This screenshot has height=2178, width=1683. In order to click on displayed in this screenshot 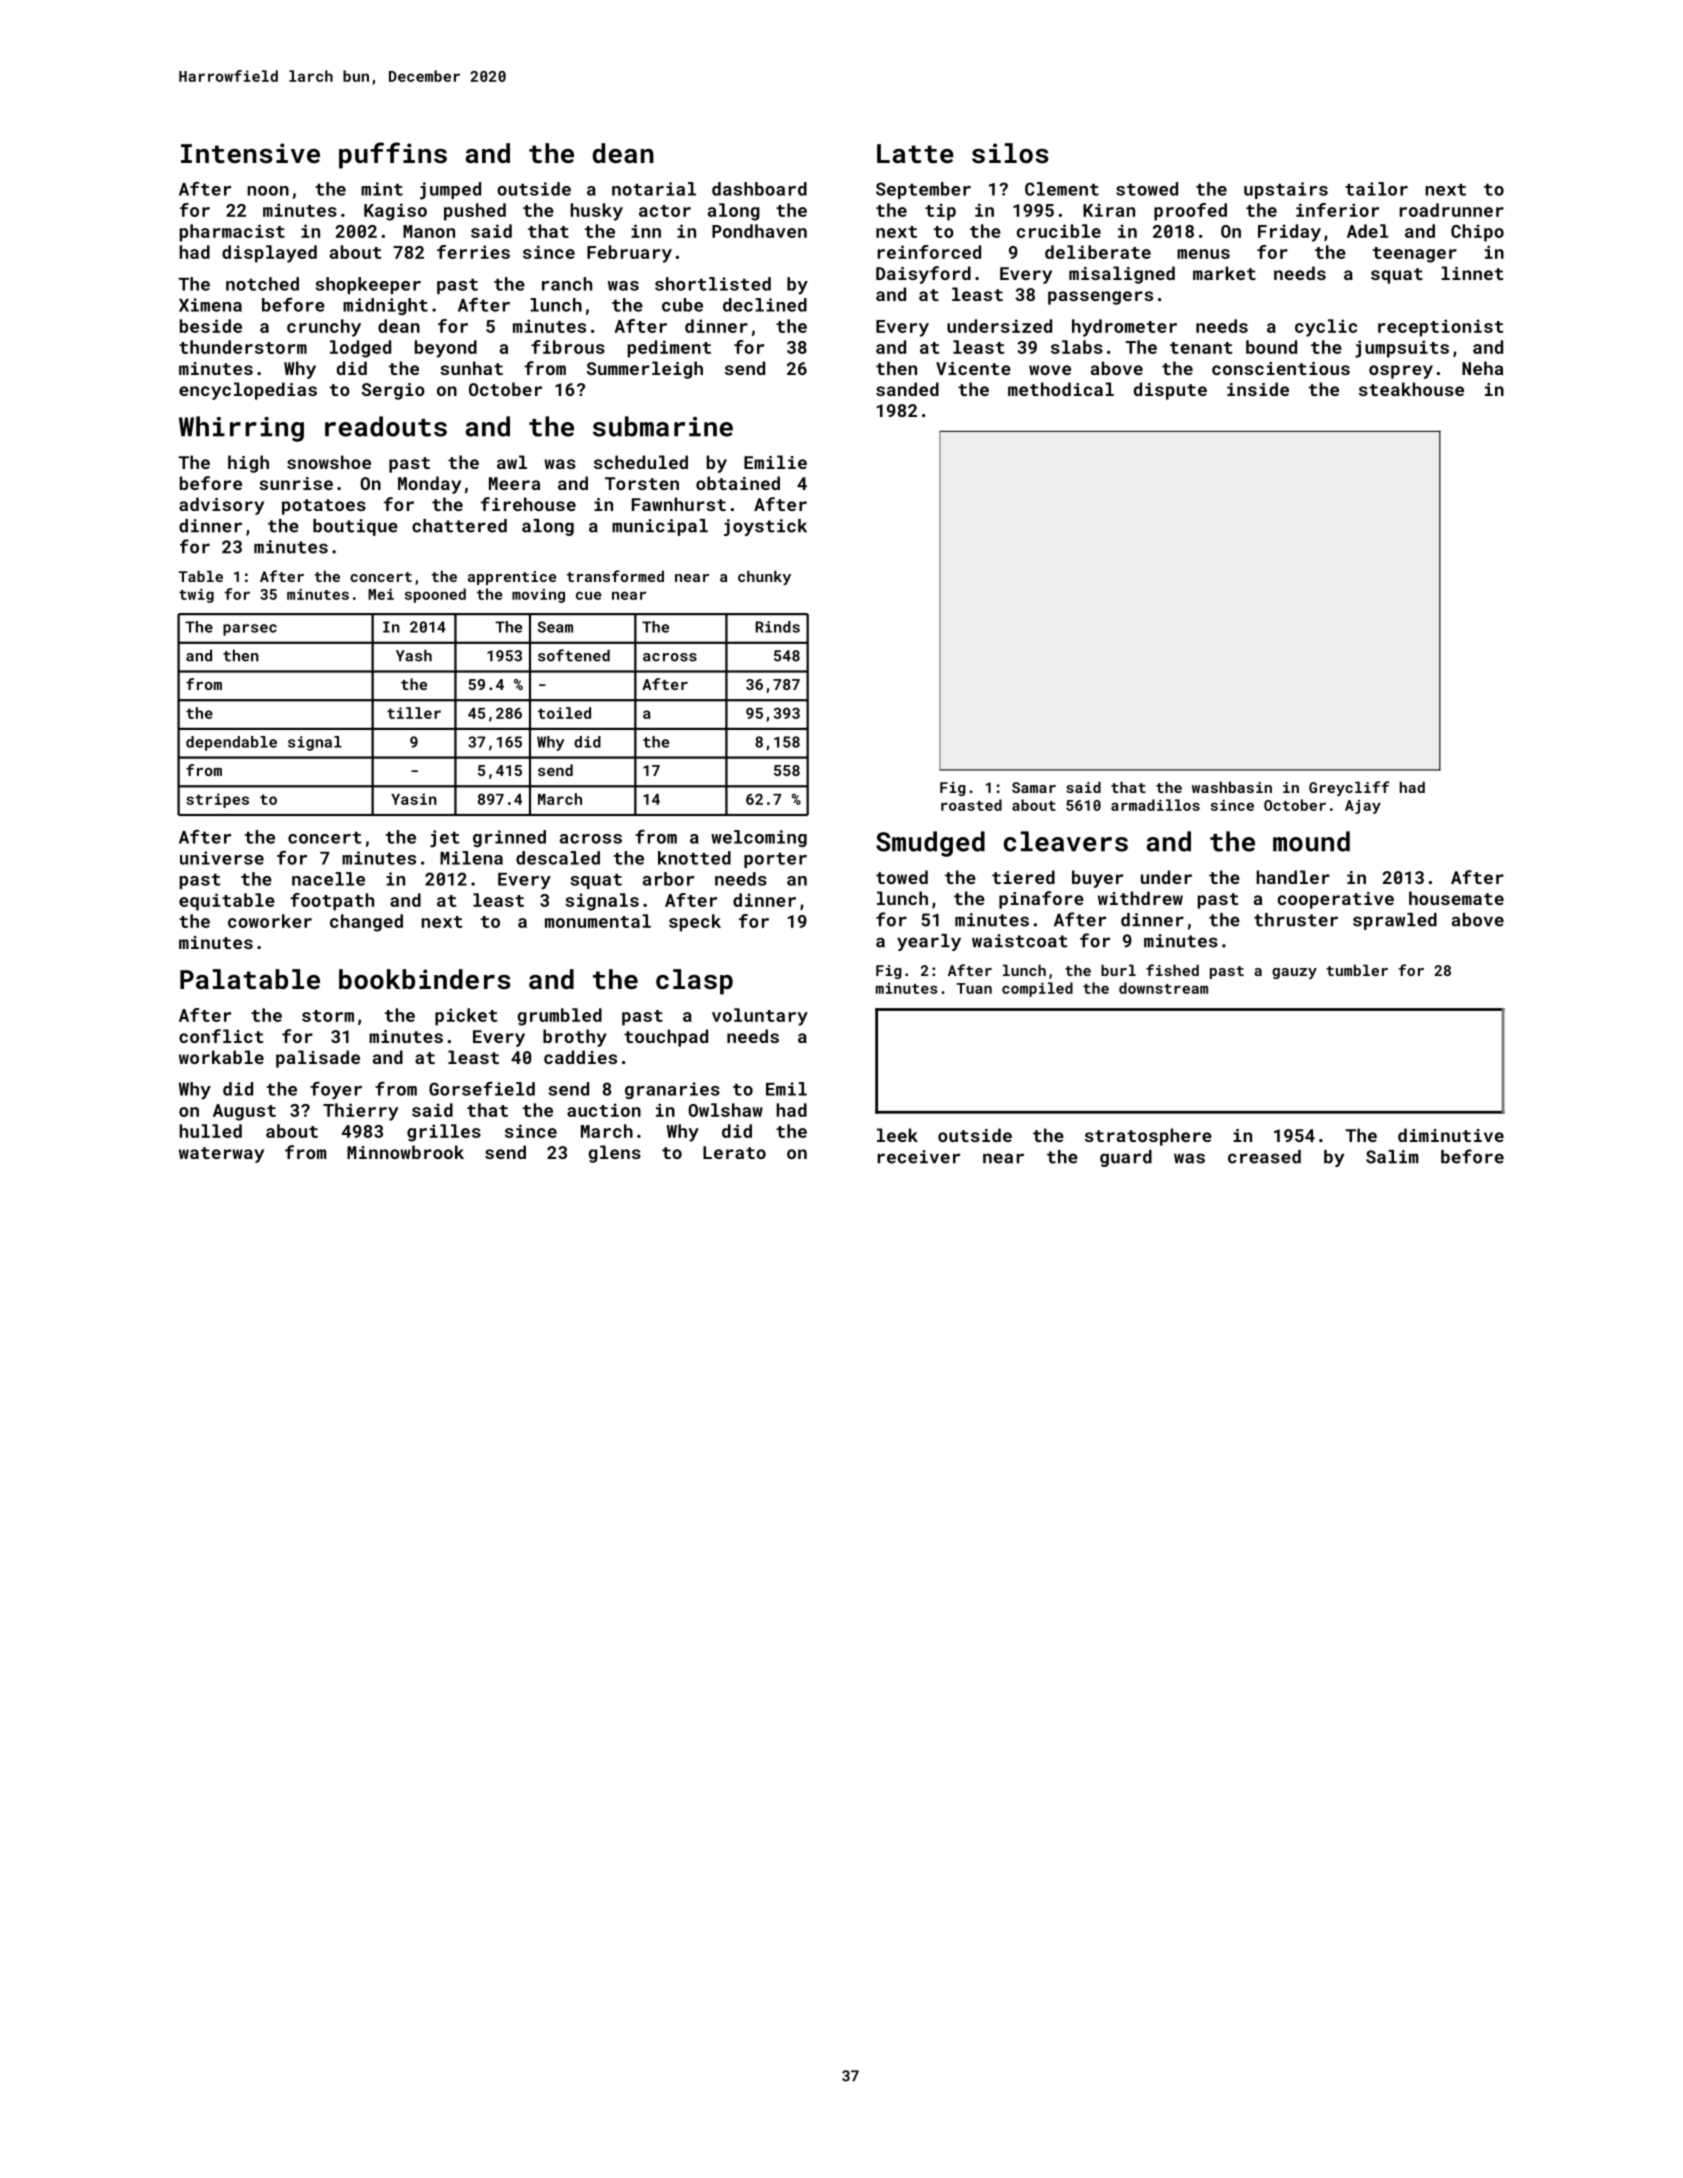, I will do `click(269, 254)`.
